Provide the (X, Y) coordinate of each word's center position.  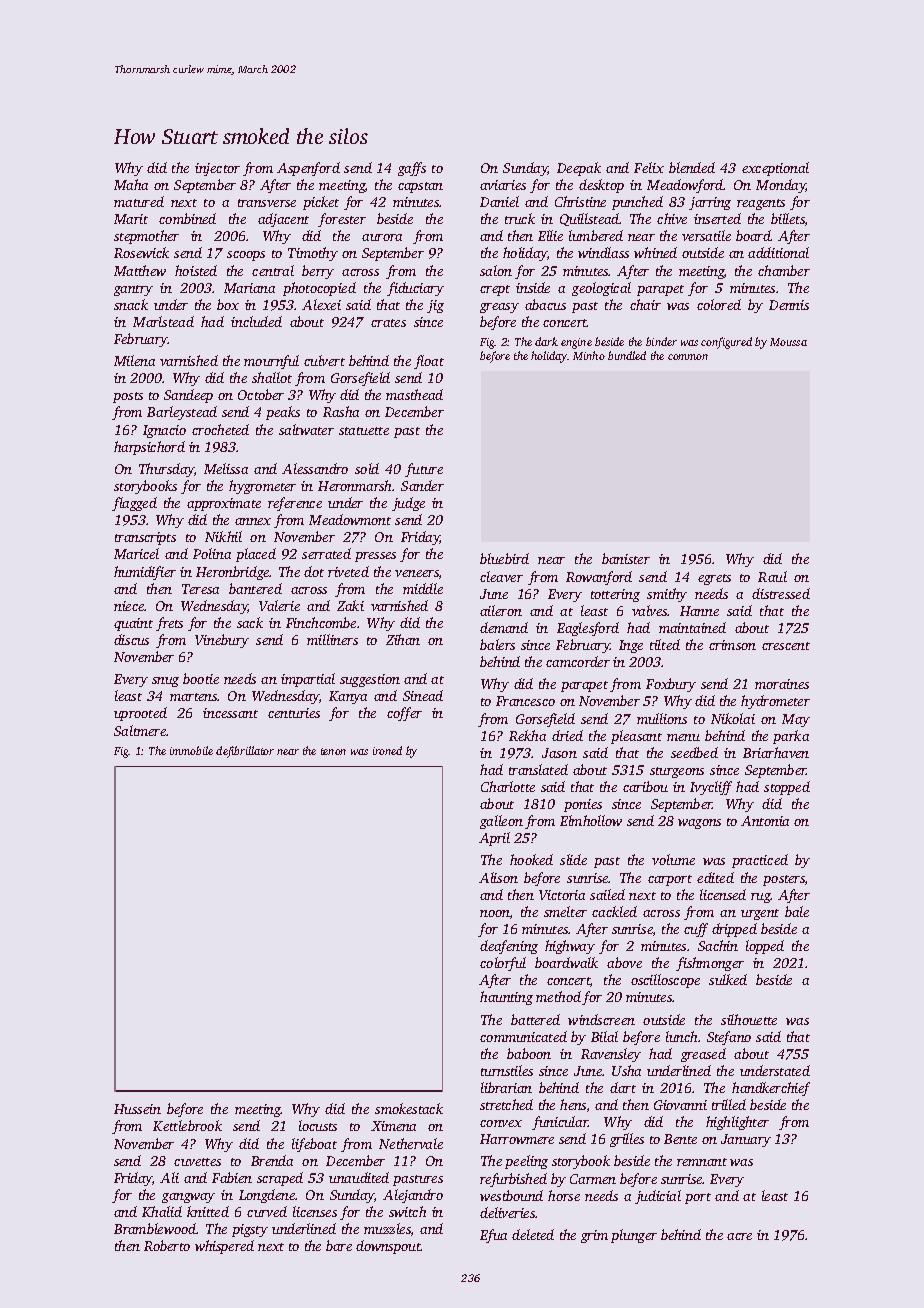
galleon (501, 822)
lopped (765, 947)
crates (388, 323)
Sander (422, 485)
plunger (634, 1236)
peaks (283, 413)
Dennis (789, 305)
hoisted (196, 270)
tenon (333, 751)
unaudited (359, 1177)
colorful (503, 964)
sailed (607, 894)
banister (626, 558)
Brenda (272, 1160)
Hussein (137, 1109)
